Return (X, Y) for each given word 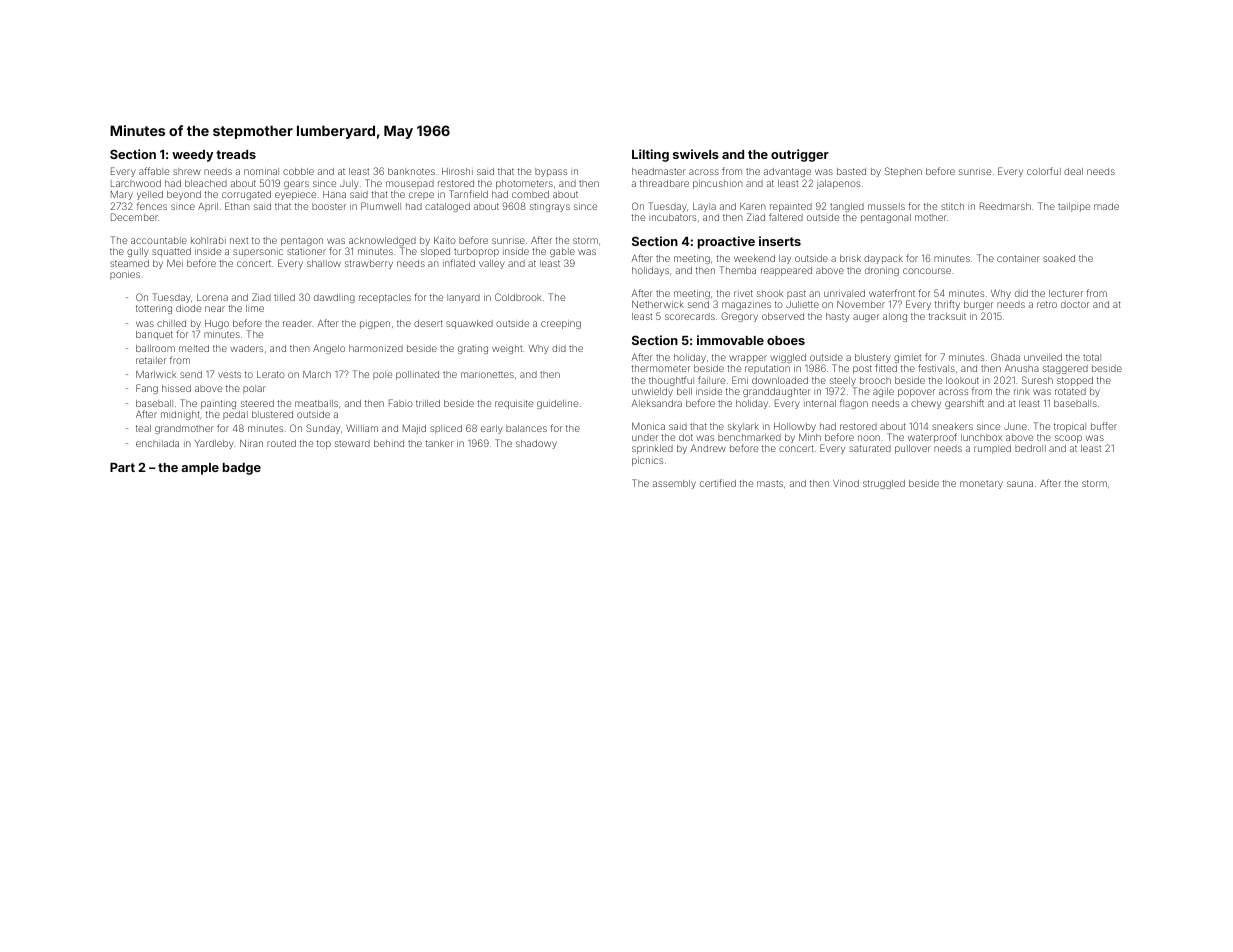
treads (236, 154)
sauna (1020, 484)
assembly (674, 484)
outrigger (800, 155)
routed (281, 443)
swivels (696, 154)
